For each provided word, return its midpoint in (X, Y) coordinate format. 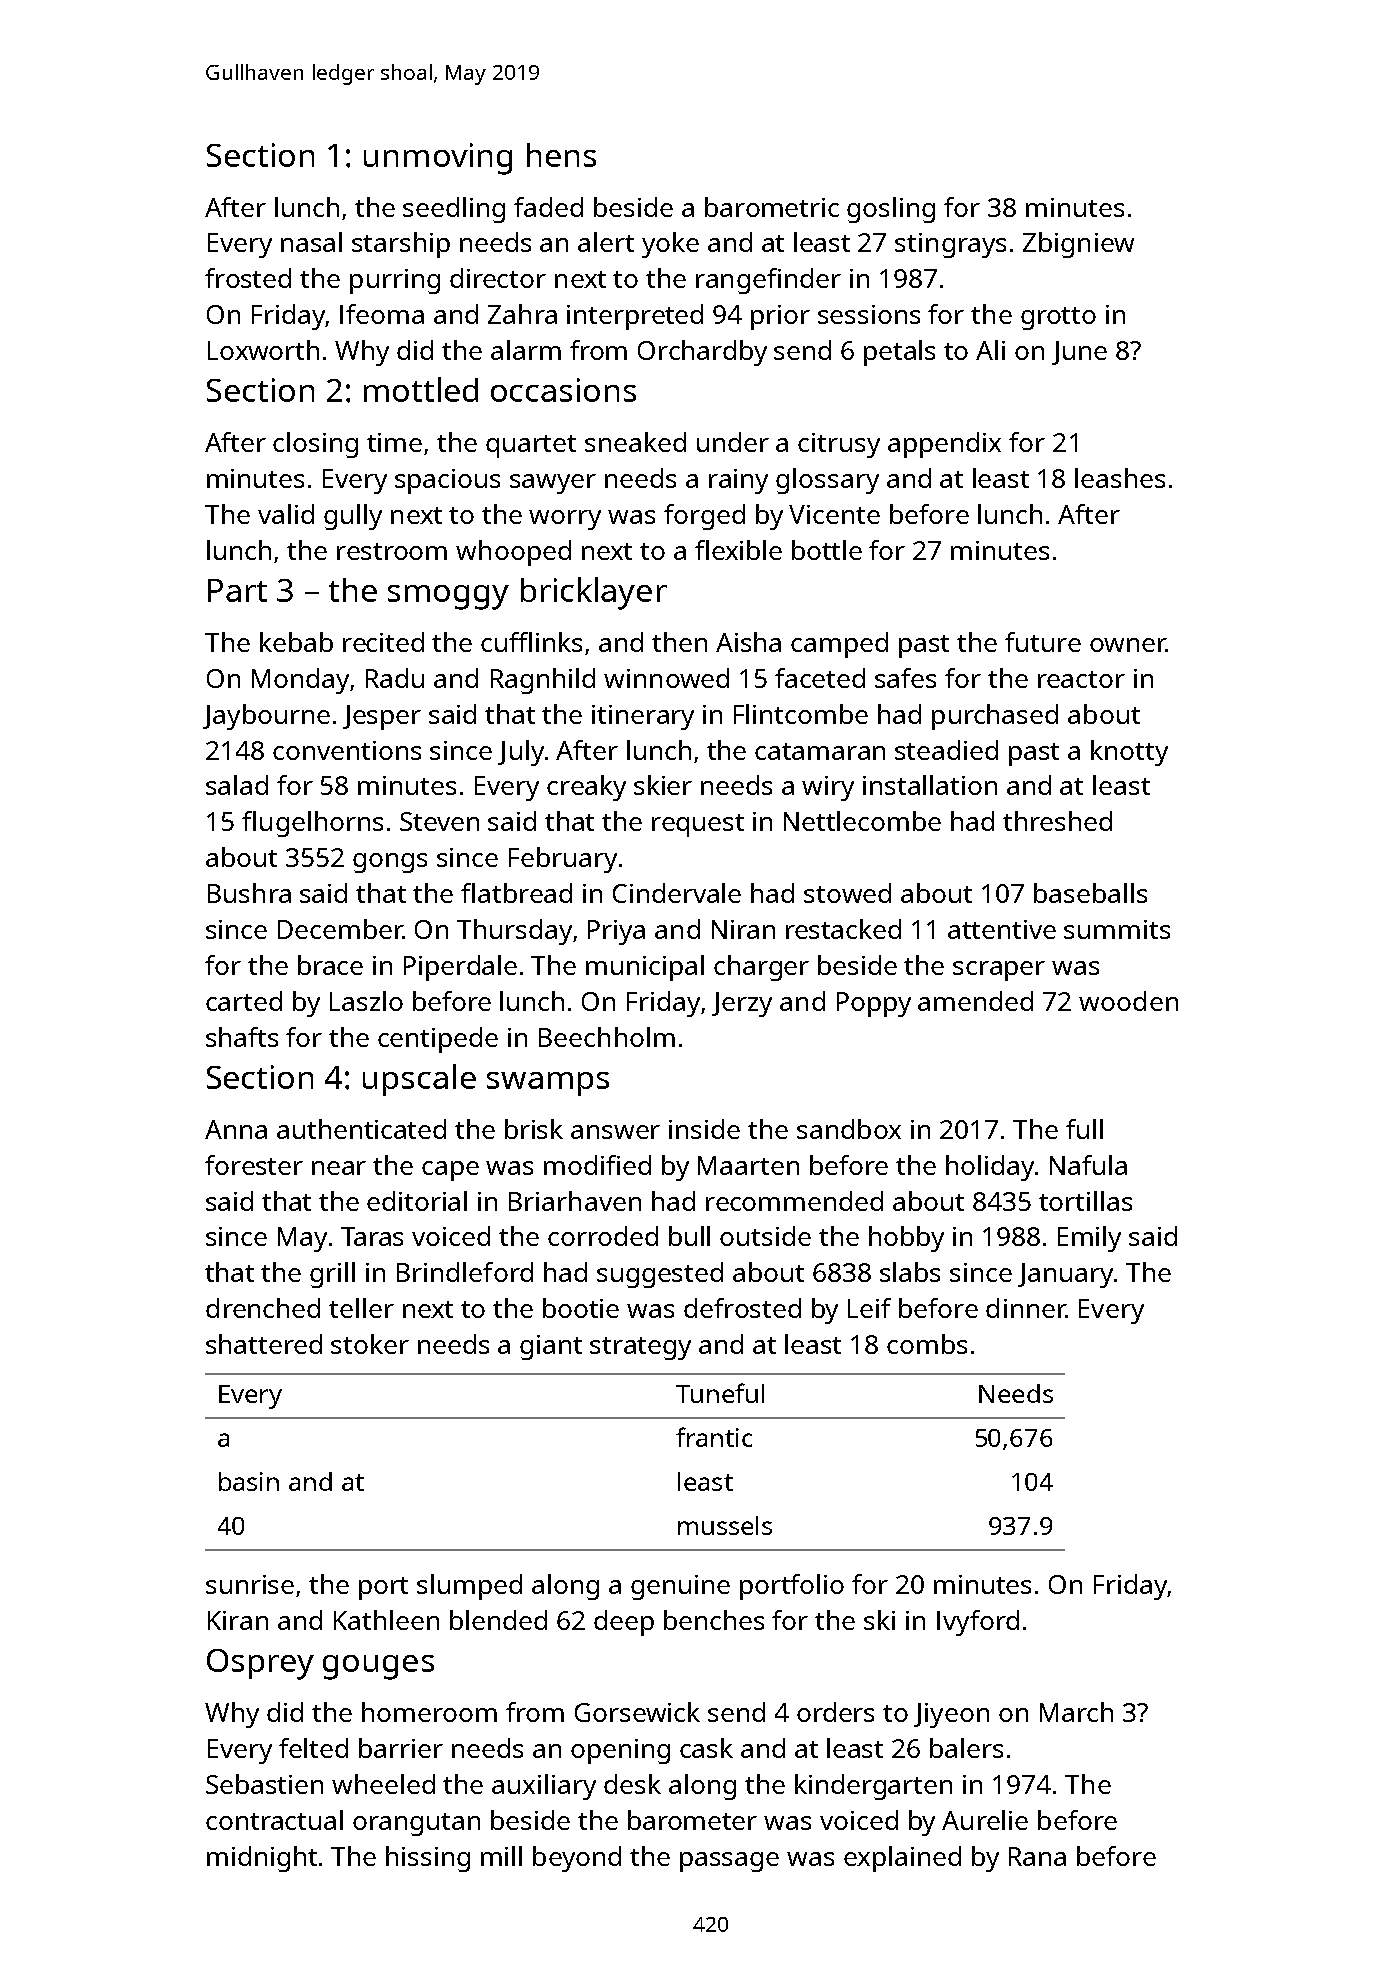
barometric (772, 207)
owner (1127, 645)
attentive (1002, 929)
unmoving (438, 159)
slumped (469, 1587)
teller (361, 1308)
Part (237, 590)
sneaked (635, 442)
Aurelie (985, 1820)
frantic (714, 1437)
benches (714, 1620)
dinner (1026, 1308)
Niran (743, 929)
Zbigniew (1078, 245)
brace (330, 965)
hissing (428, 1859)
